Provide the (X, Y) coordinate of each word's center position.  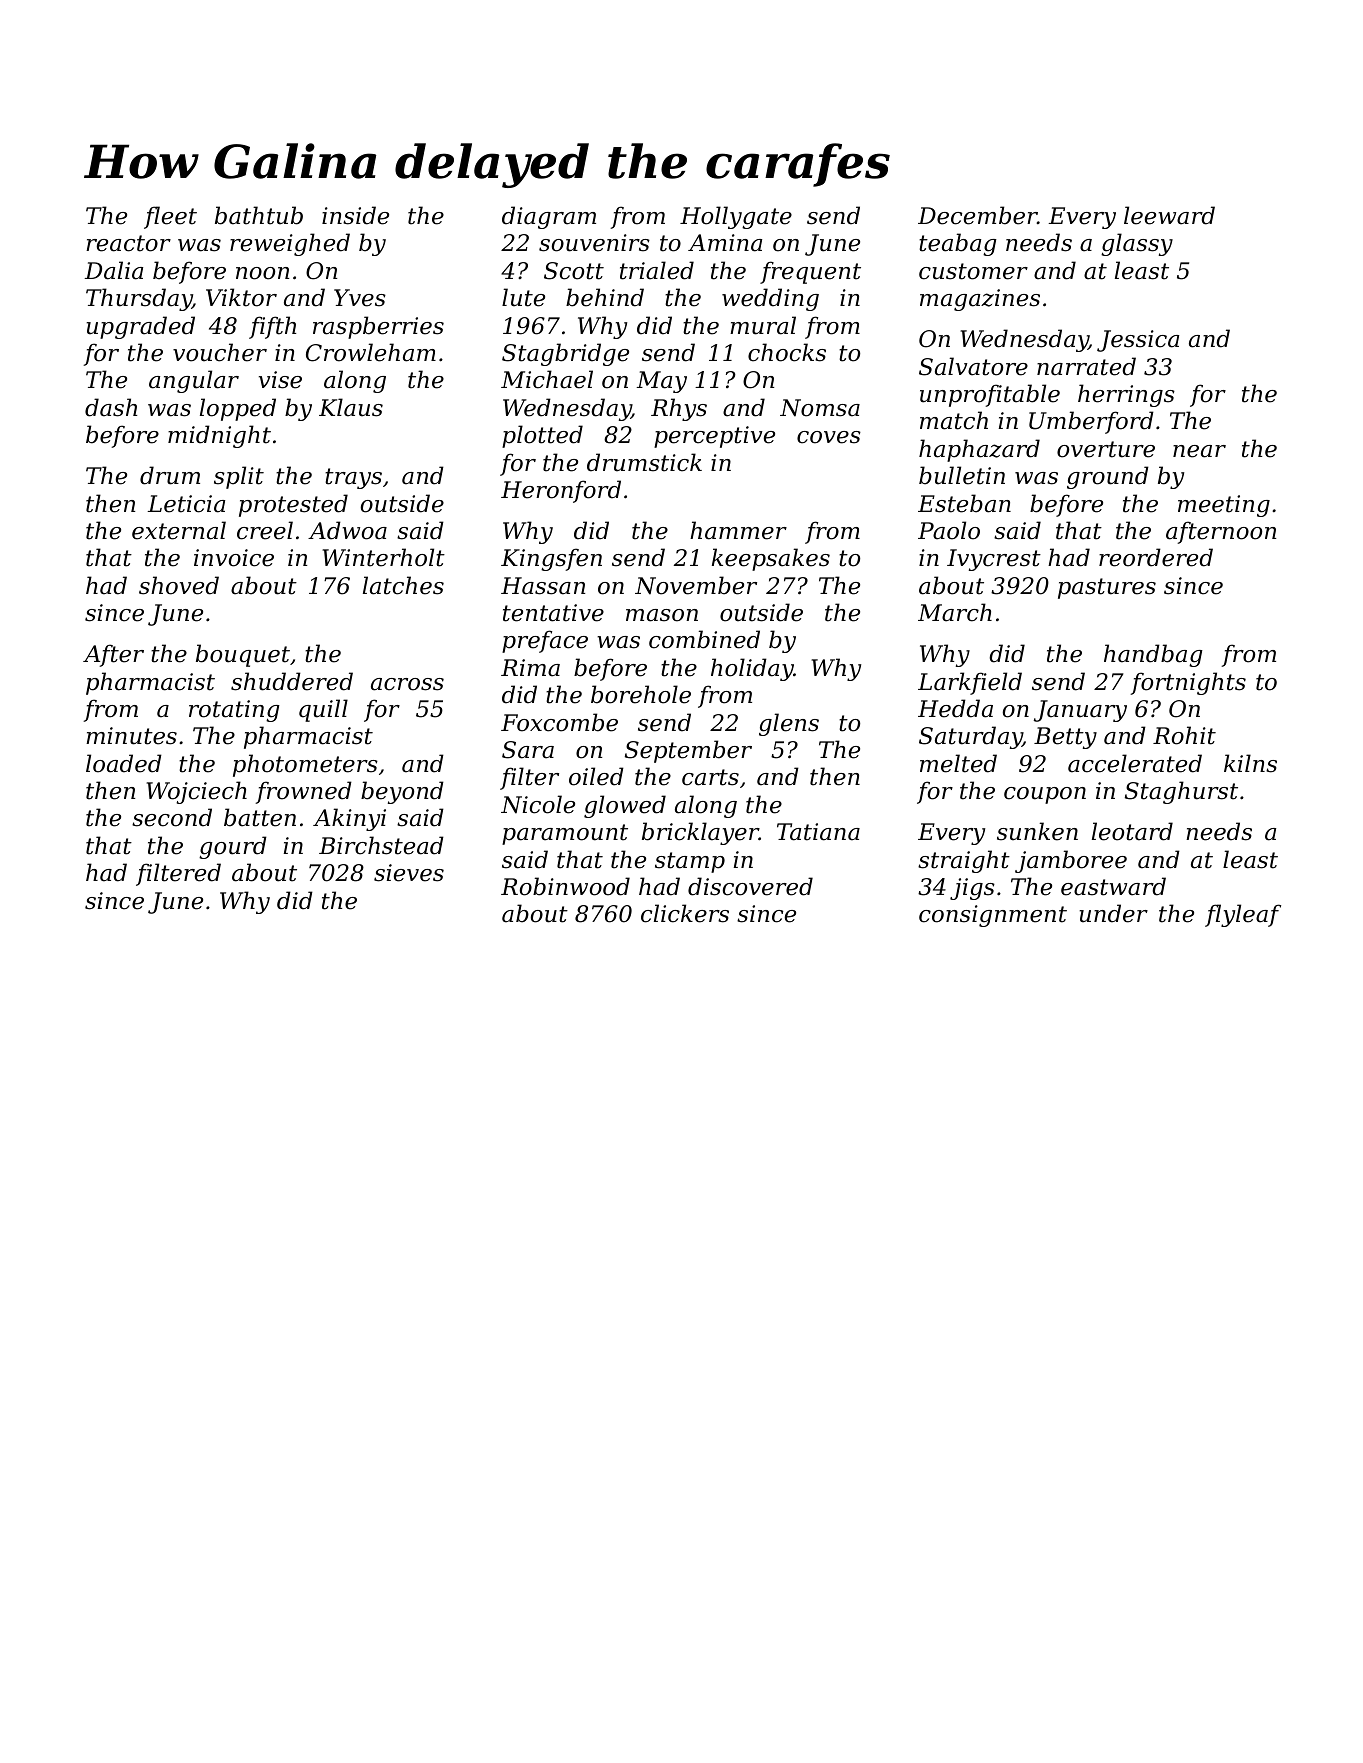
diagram (549, 217)
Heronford (561, 491)
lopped (238, 409)
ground (1108, 477)
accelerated (1135, 763)
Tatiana (818, 832)
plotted (542, 436)
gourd (233, 847)
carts (710, 777)
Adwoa (347, 530)
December (978, 215)
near (1199, 451)
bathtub (259, 215)
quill (323, 710)
